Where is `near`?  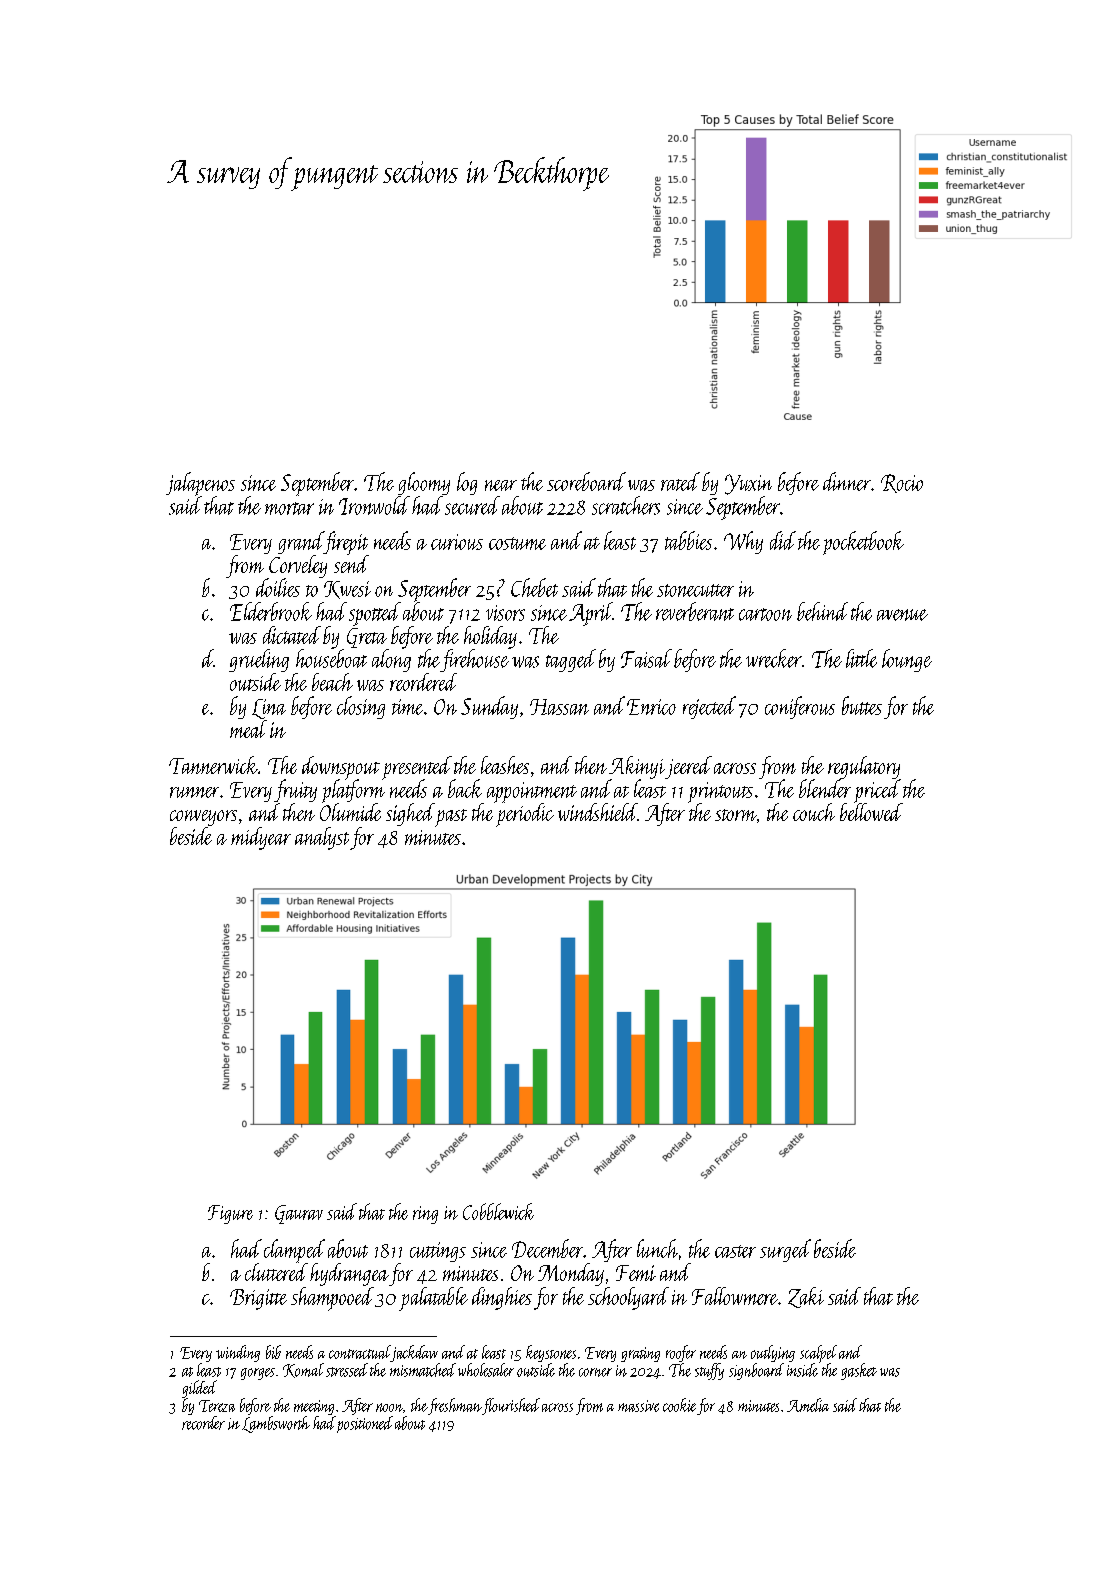 near is located at coordinates (501, 485).
